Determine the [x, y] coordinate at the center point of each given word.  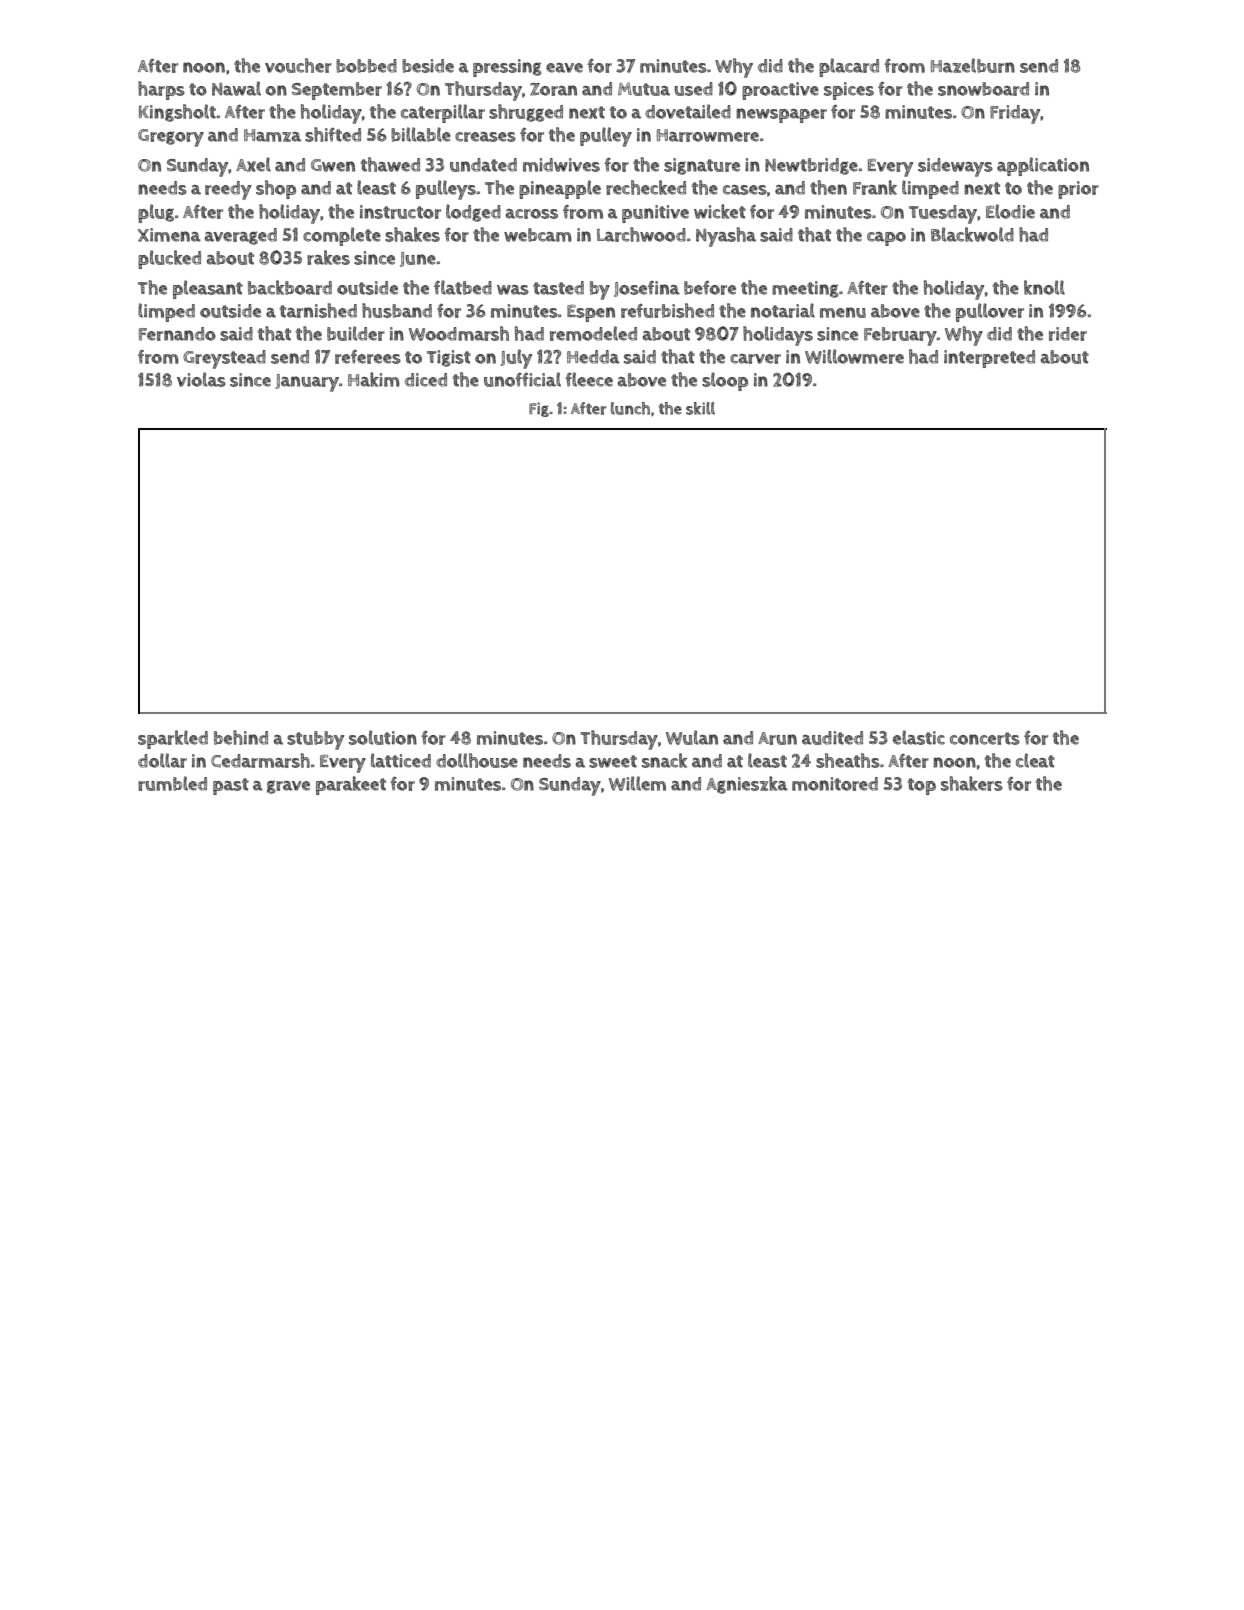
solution [383, 737]
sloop [725, 381]
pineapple [560, 189]
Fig [539, 409]
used [694, 89]
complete [342, 236]
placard [849, 67]
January [307, 383]
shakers [972, 783]
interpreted [989, 359]
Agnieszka [747, 785]
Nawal [236, 88]
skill [700, 408]
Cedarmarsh [260, 760]
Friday [1015, 114]
